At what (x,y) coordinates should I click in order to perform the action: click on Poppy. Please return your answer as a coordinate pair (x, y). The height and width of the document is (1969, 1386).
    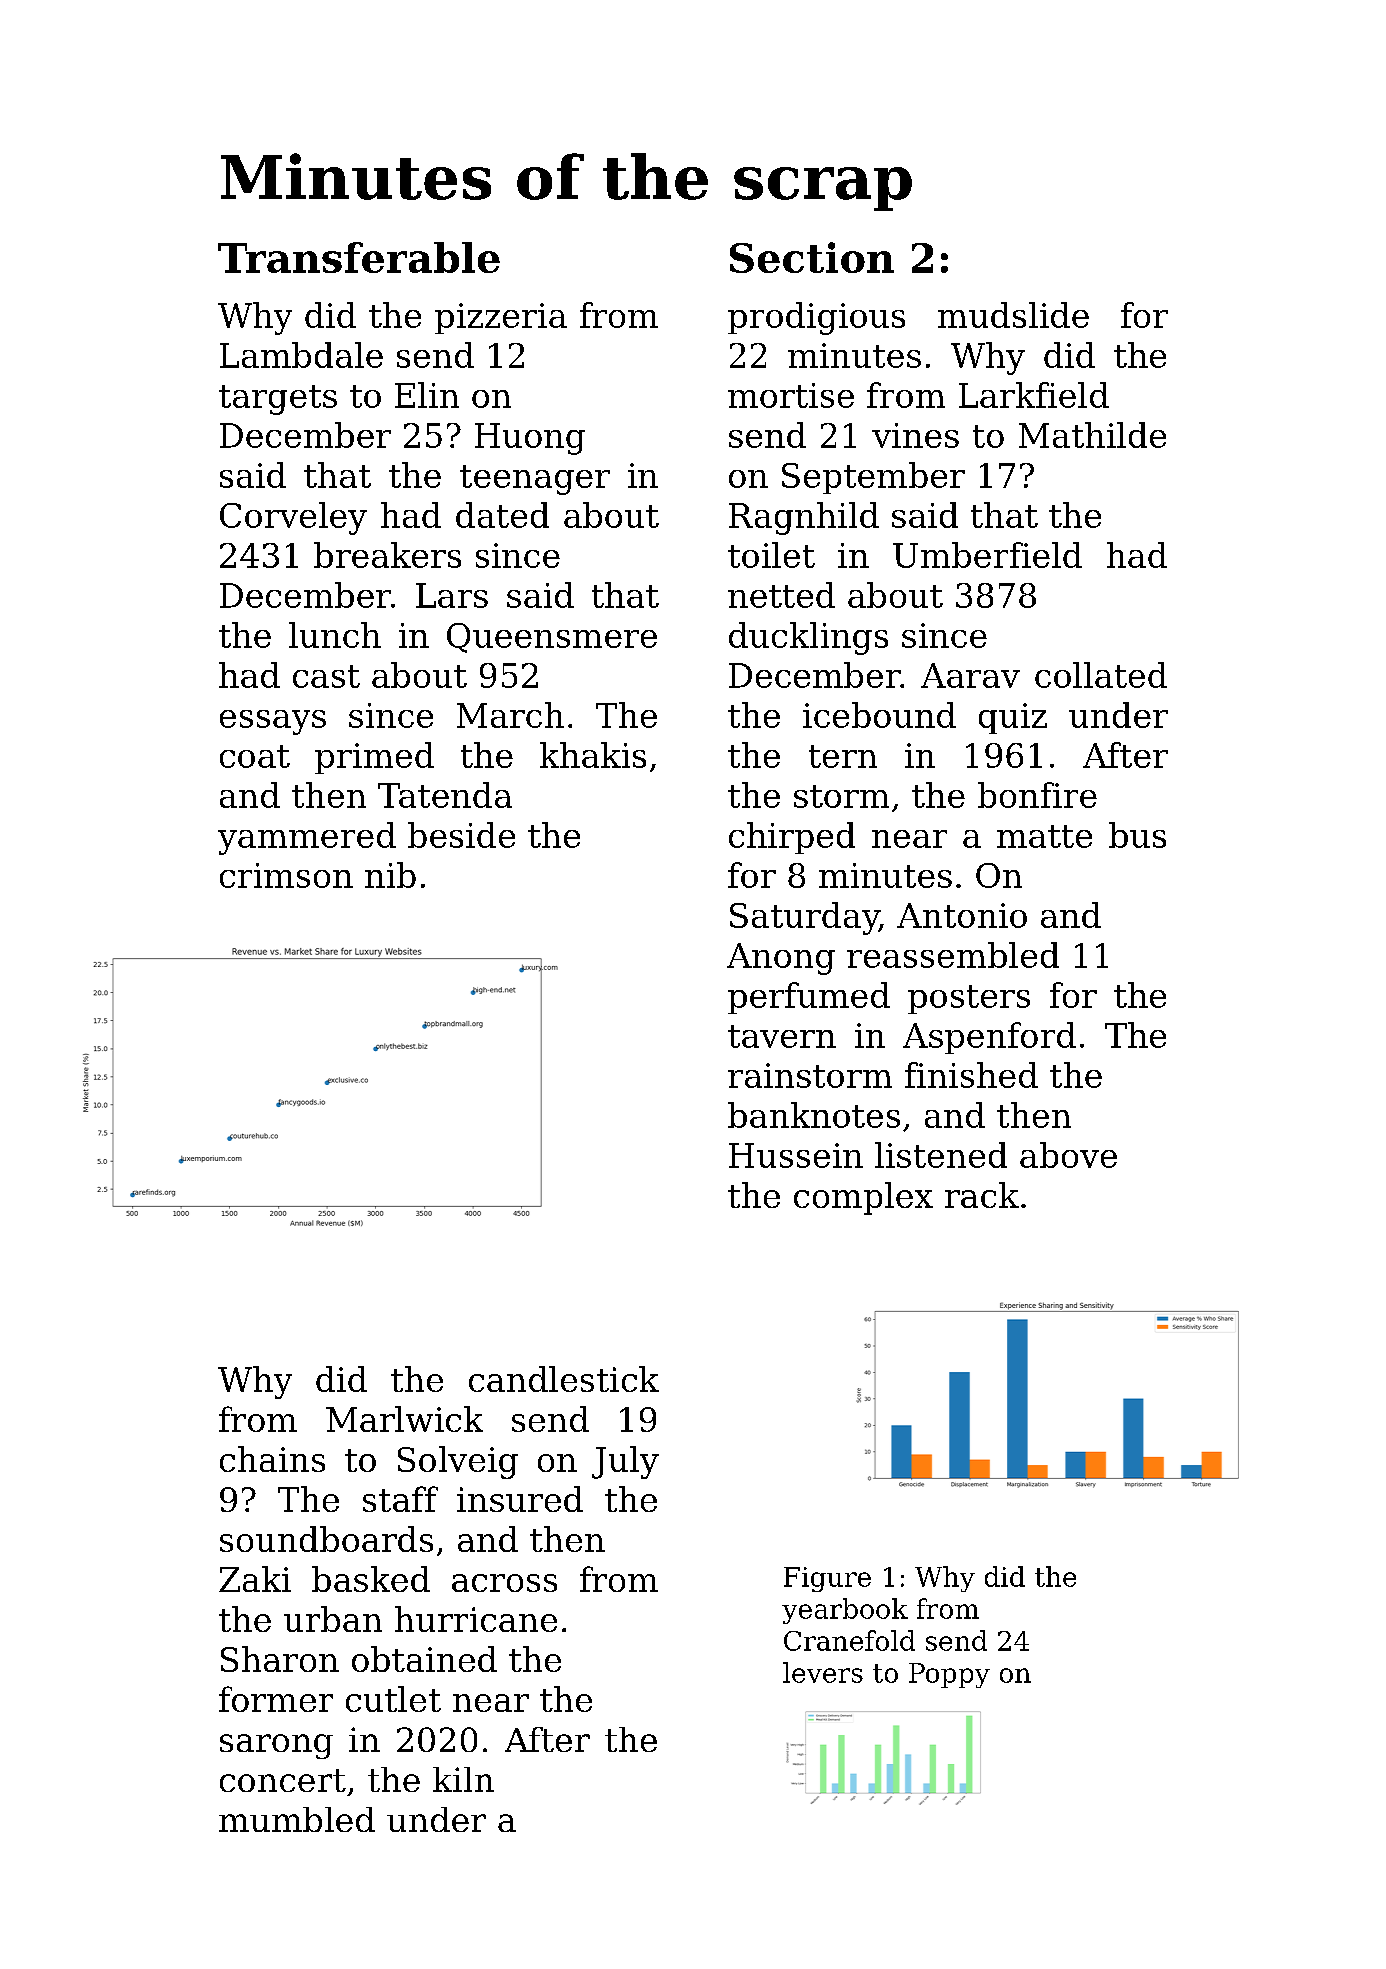
    Looking at the image, I should click on (949, 1675).
